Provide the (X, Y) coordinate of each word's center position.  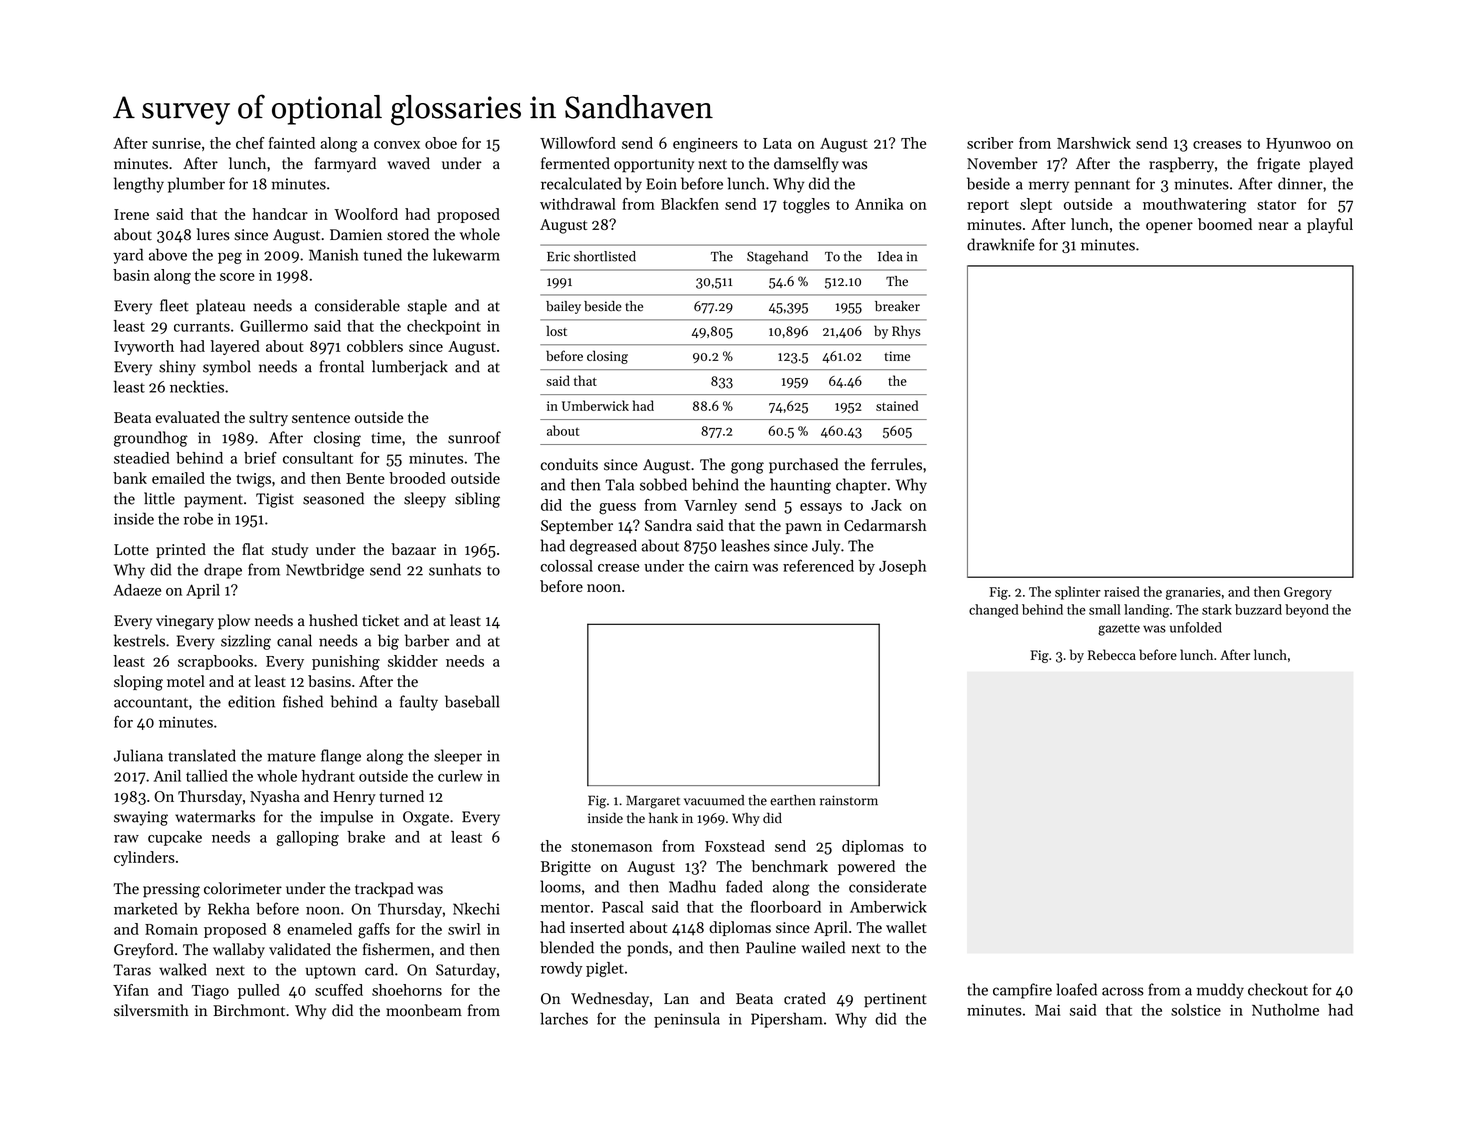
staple (427, 307)
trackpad (384, 890)
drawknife (1001, 244)
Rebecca (1112, 654)
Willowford (578, 143)
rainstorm (849, 800)
